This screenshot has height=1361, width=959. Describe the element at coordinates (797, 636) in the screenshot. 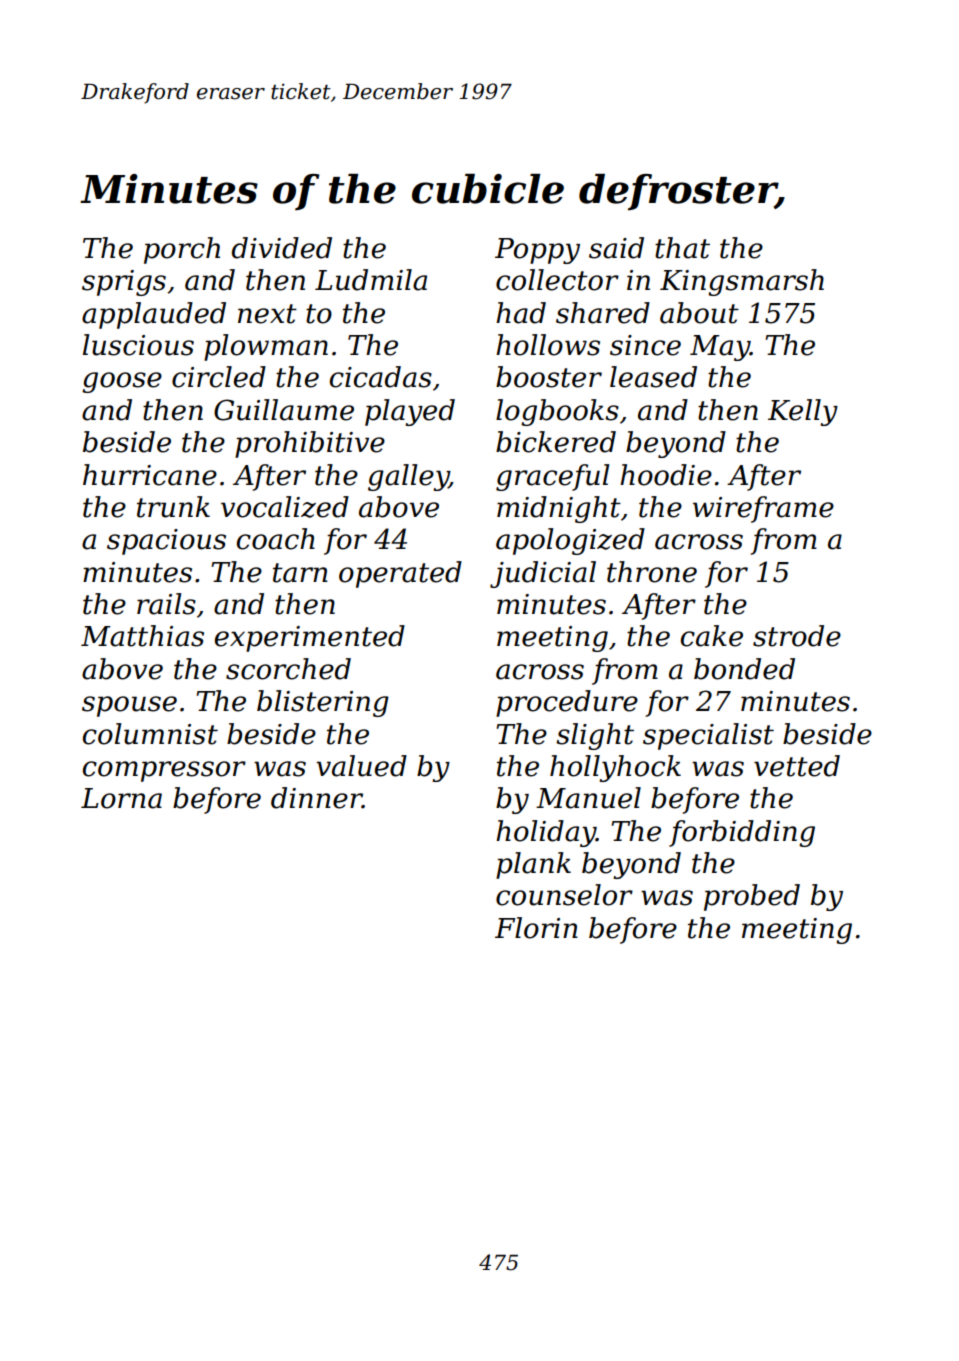

I see `strode` at that location.
